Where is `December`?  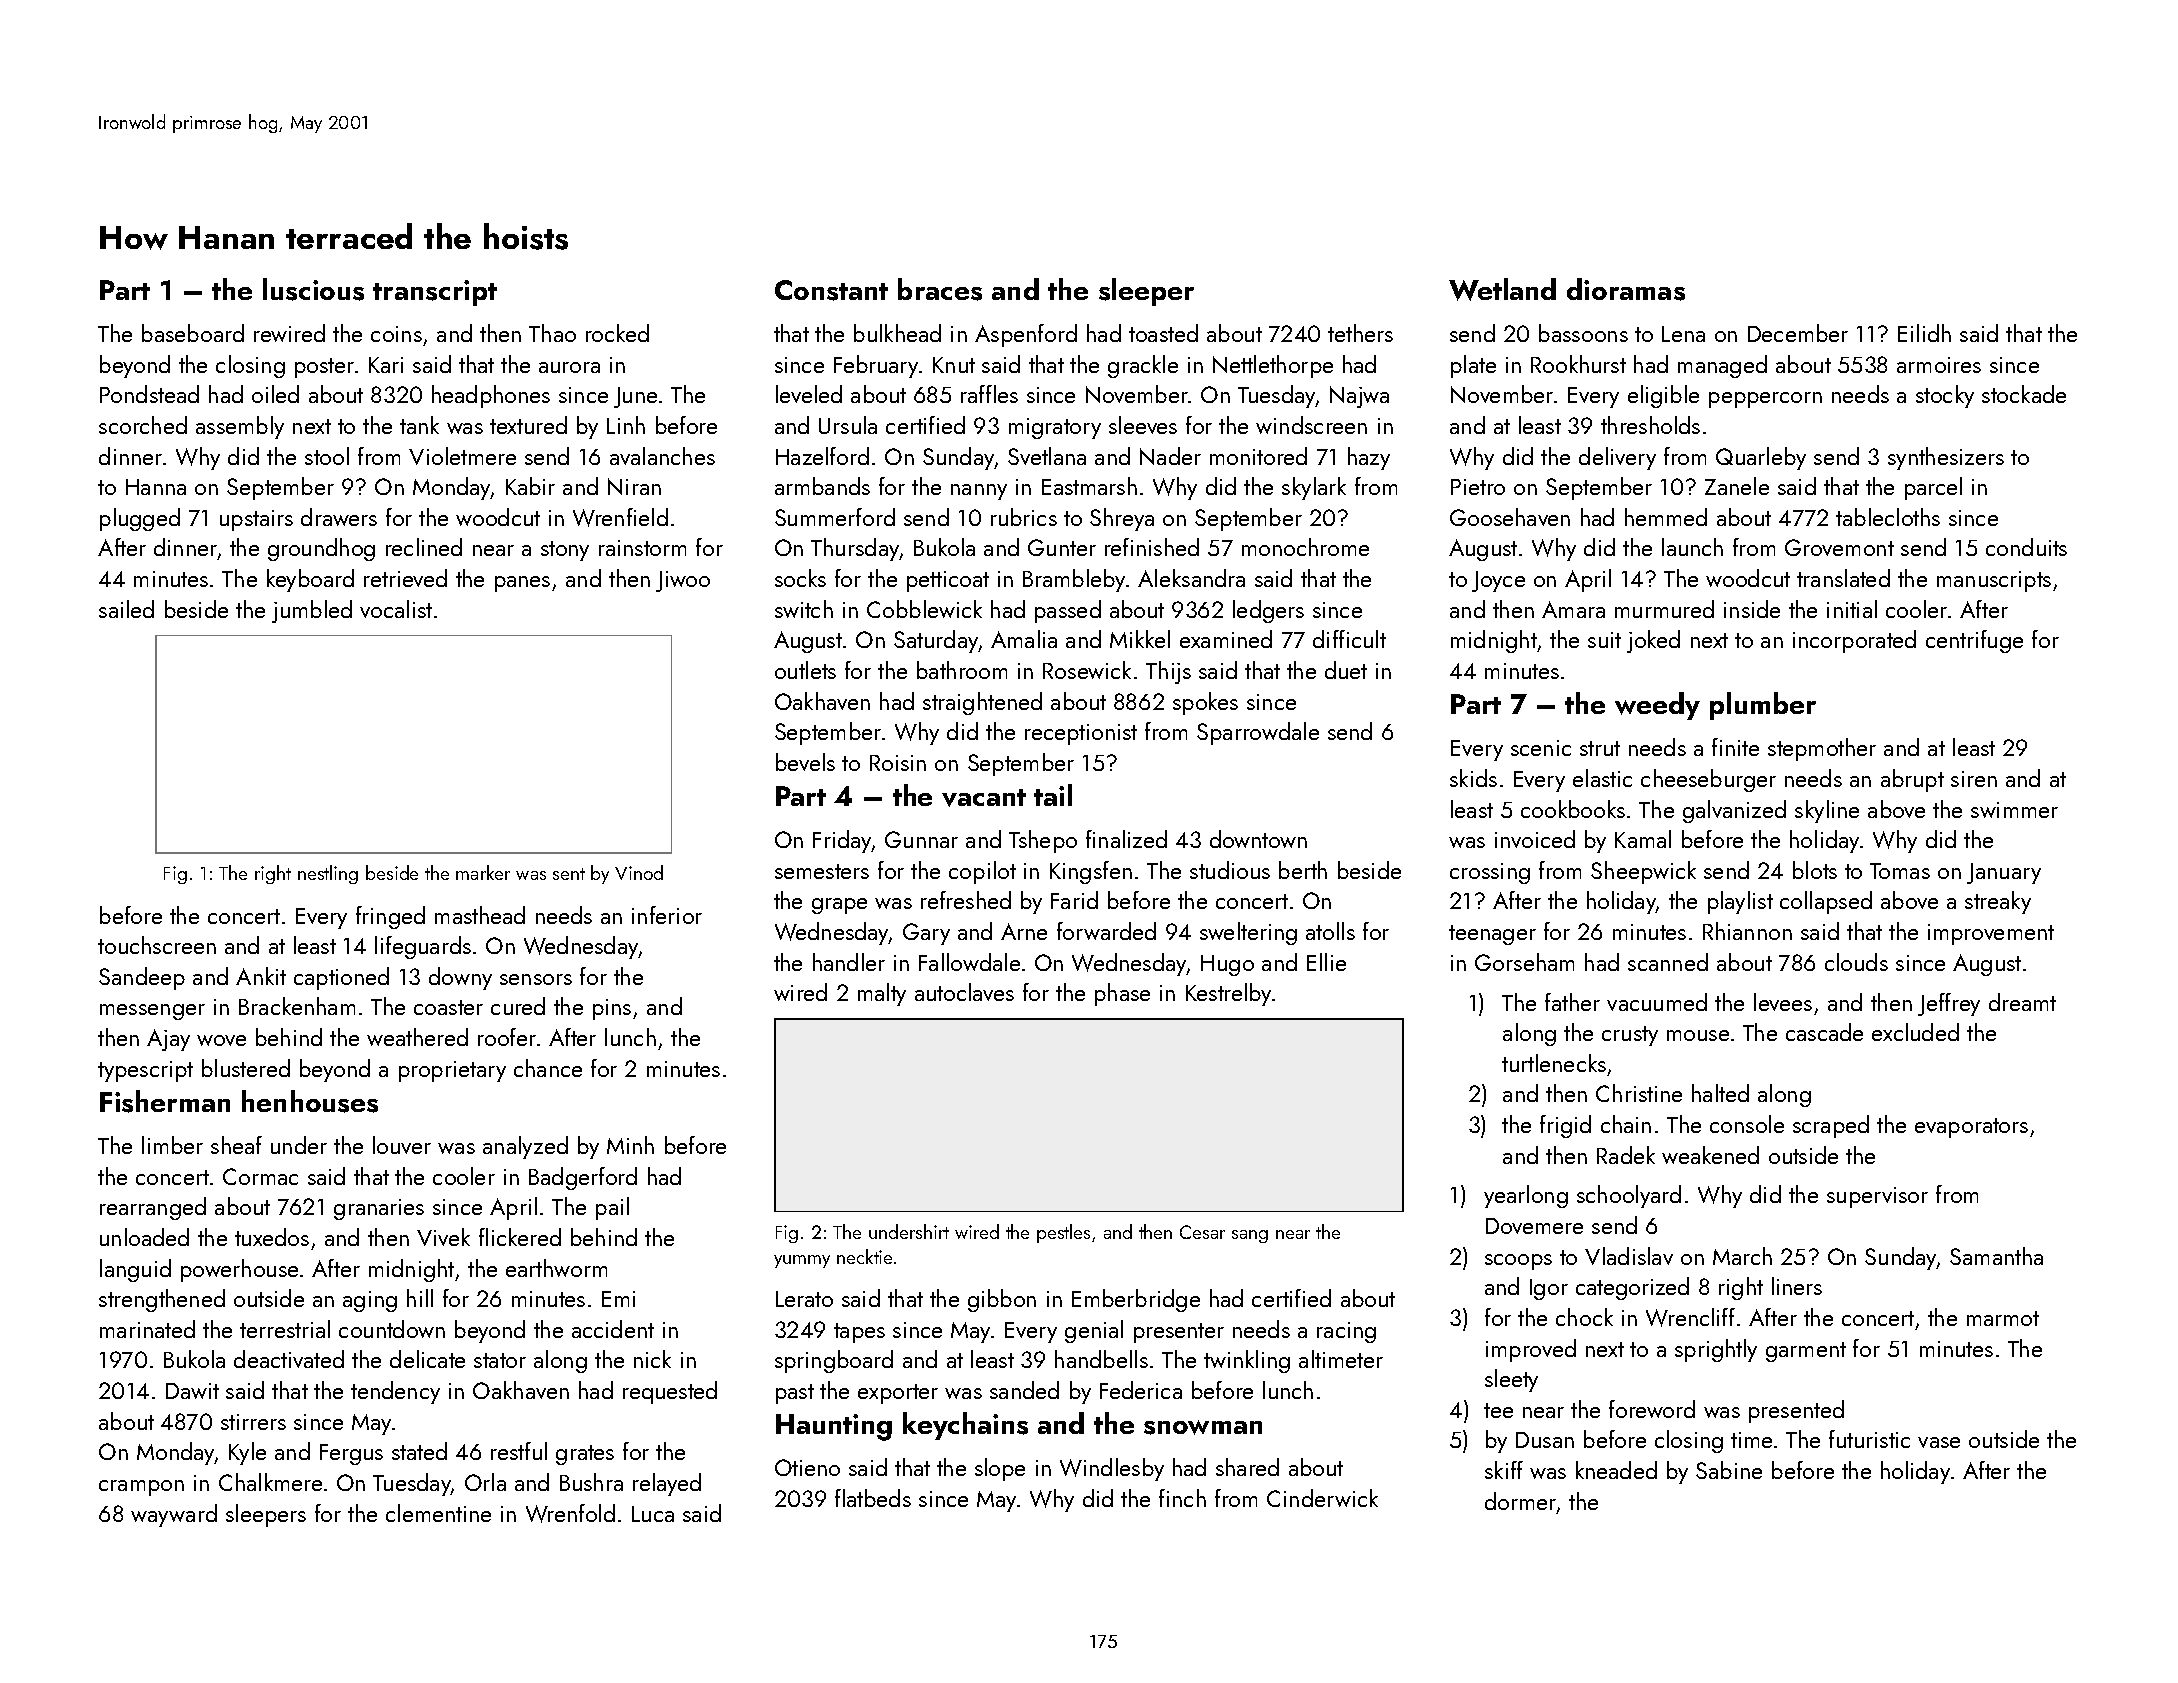
December is located at coordinates (1798, 333).
